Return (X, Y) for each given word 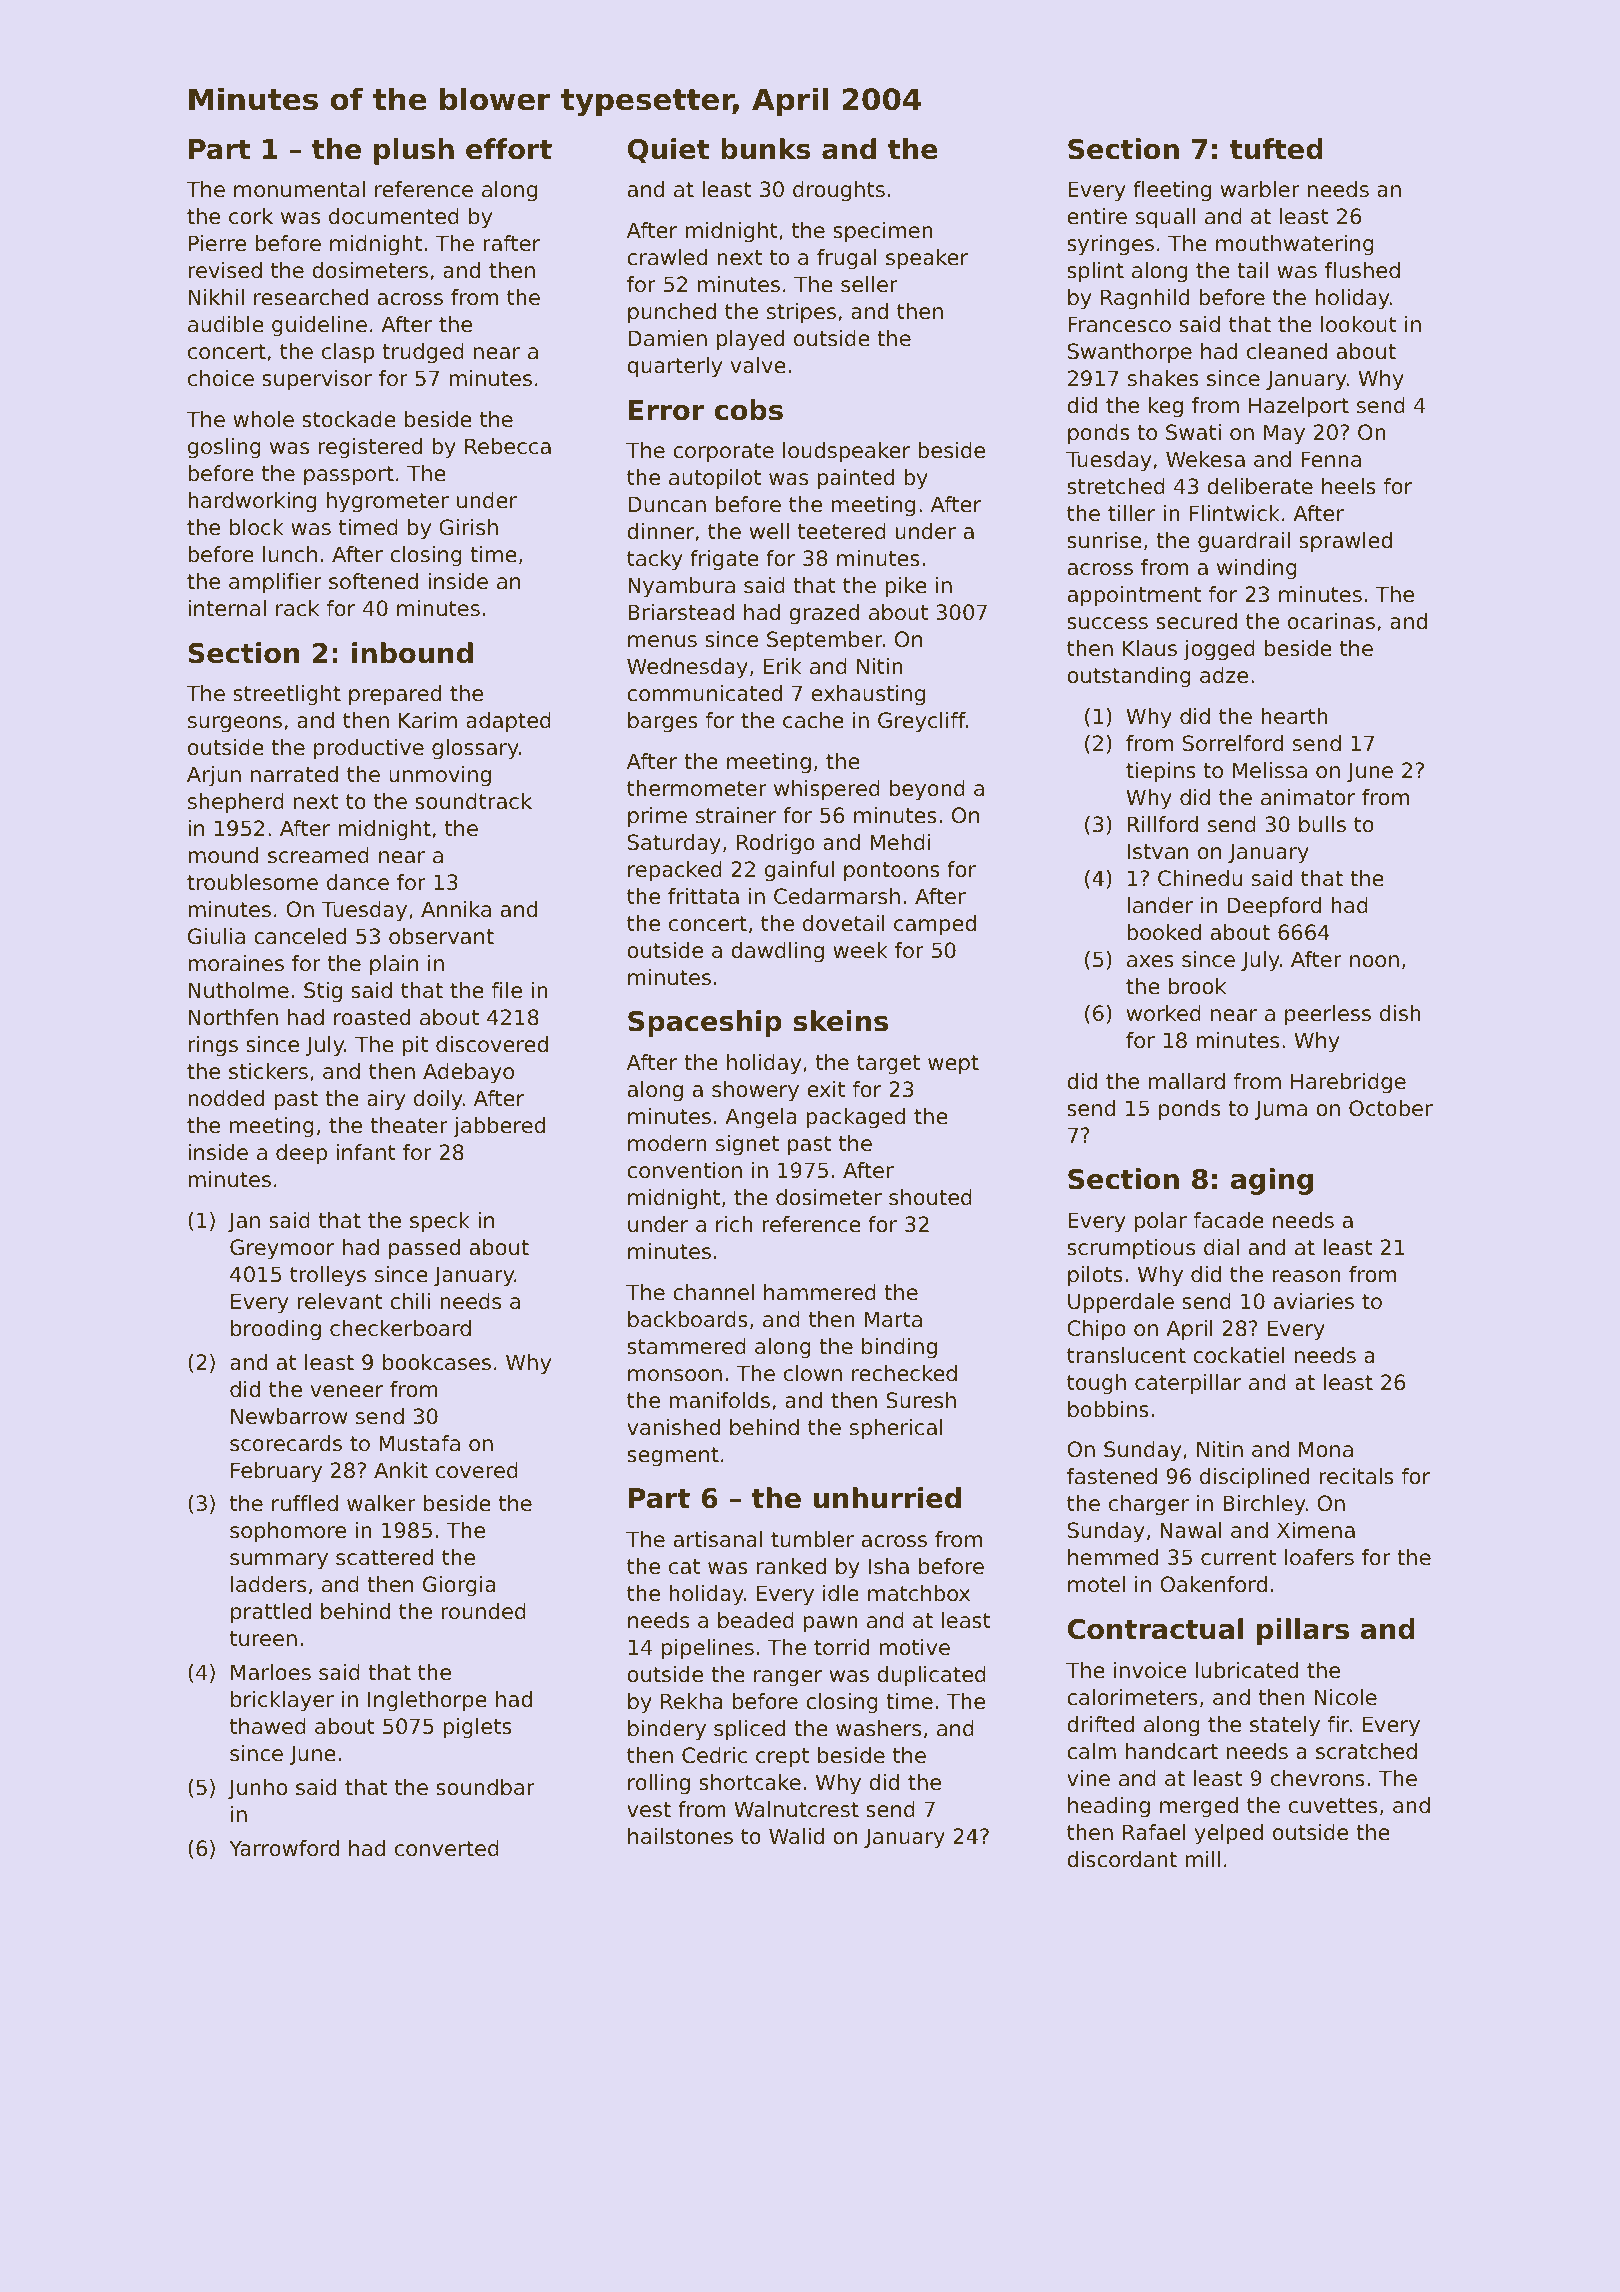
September (825, 641)
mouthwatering (1295, 245)
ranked (791, 1566)
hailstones (680, 1836)
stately (1285, 1726)
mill (1203, 1859)
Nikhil (216, 297)
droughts (839, 191)
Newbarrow (289, 1416)
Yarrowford (284, 1848)
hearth (1294, 716)
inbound (412, 653)
